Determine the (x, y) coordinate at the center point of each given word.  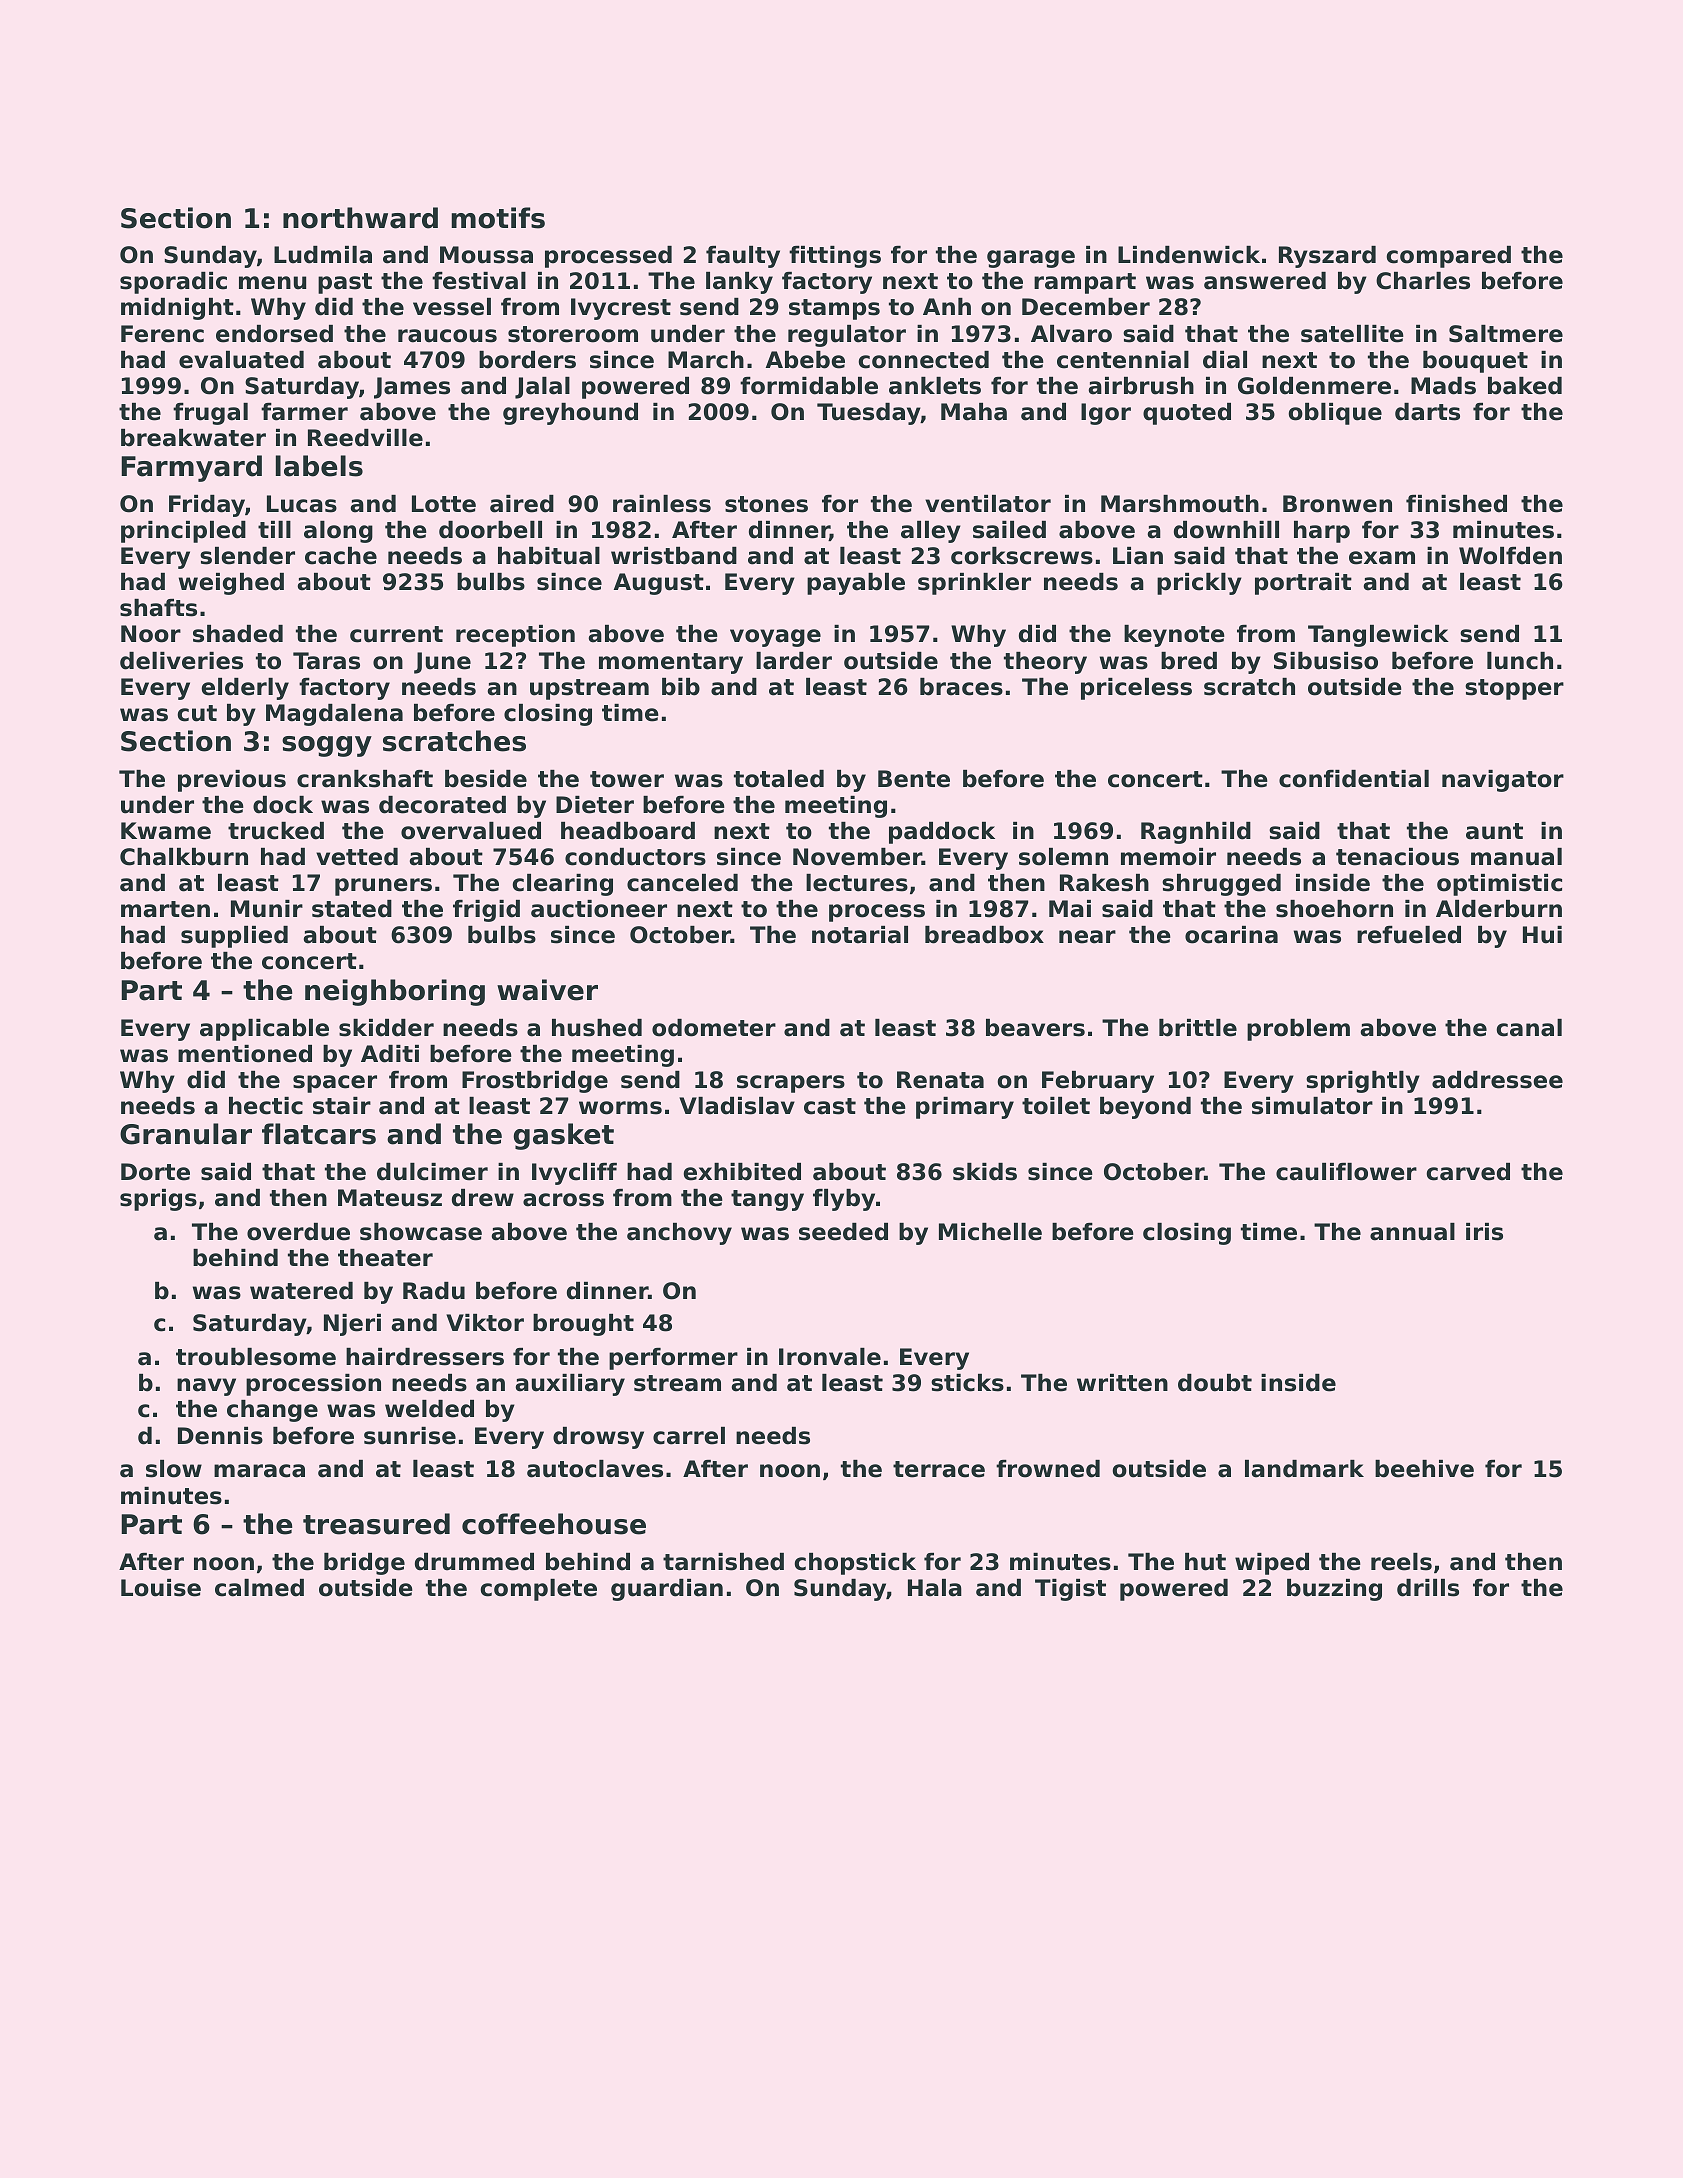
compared (1448, 257)
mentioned (245, 1054)
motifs (498, 218)
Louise (161, 1588)
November (857, 857)
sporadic (173, 283)
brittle (1198, 1028)
